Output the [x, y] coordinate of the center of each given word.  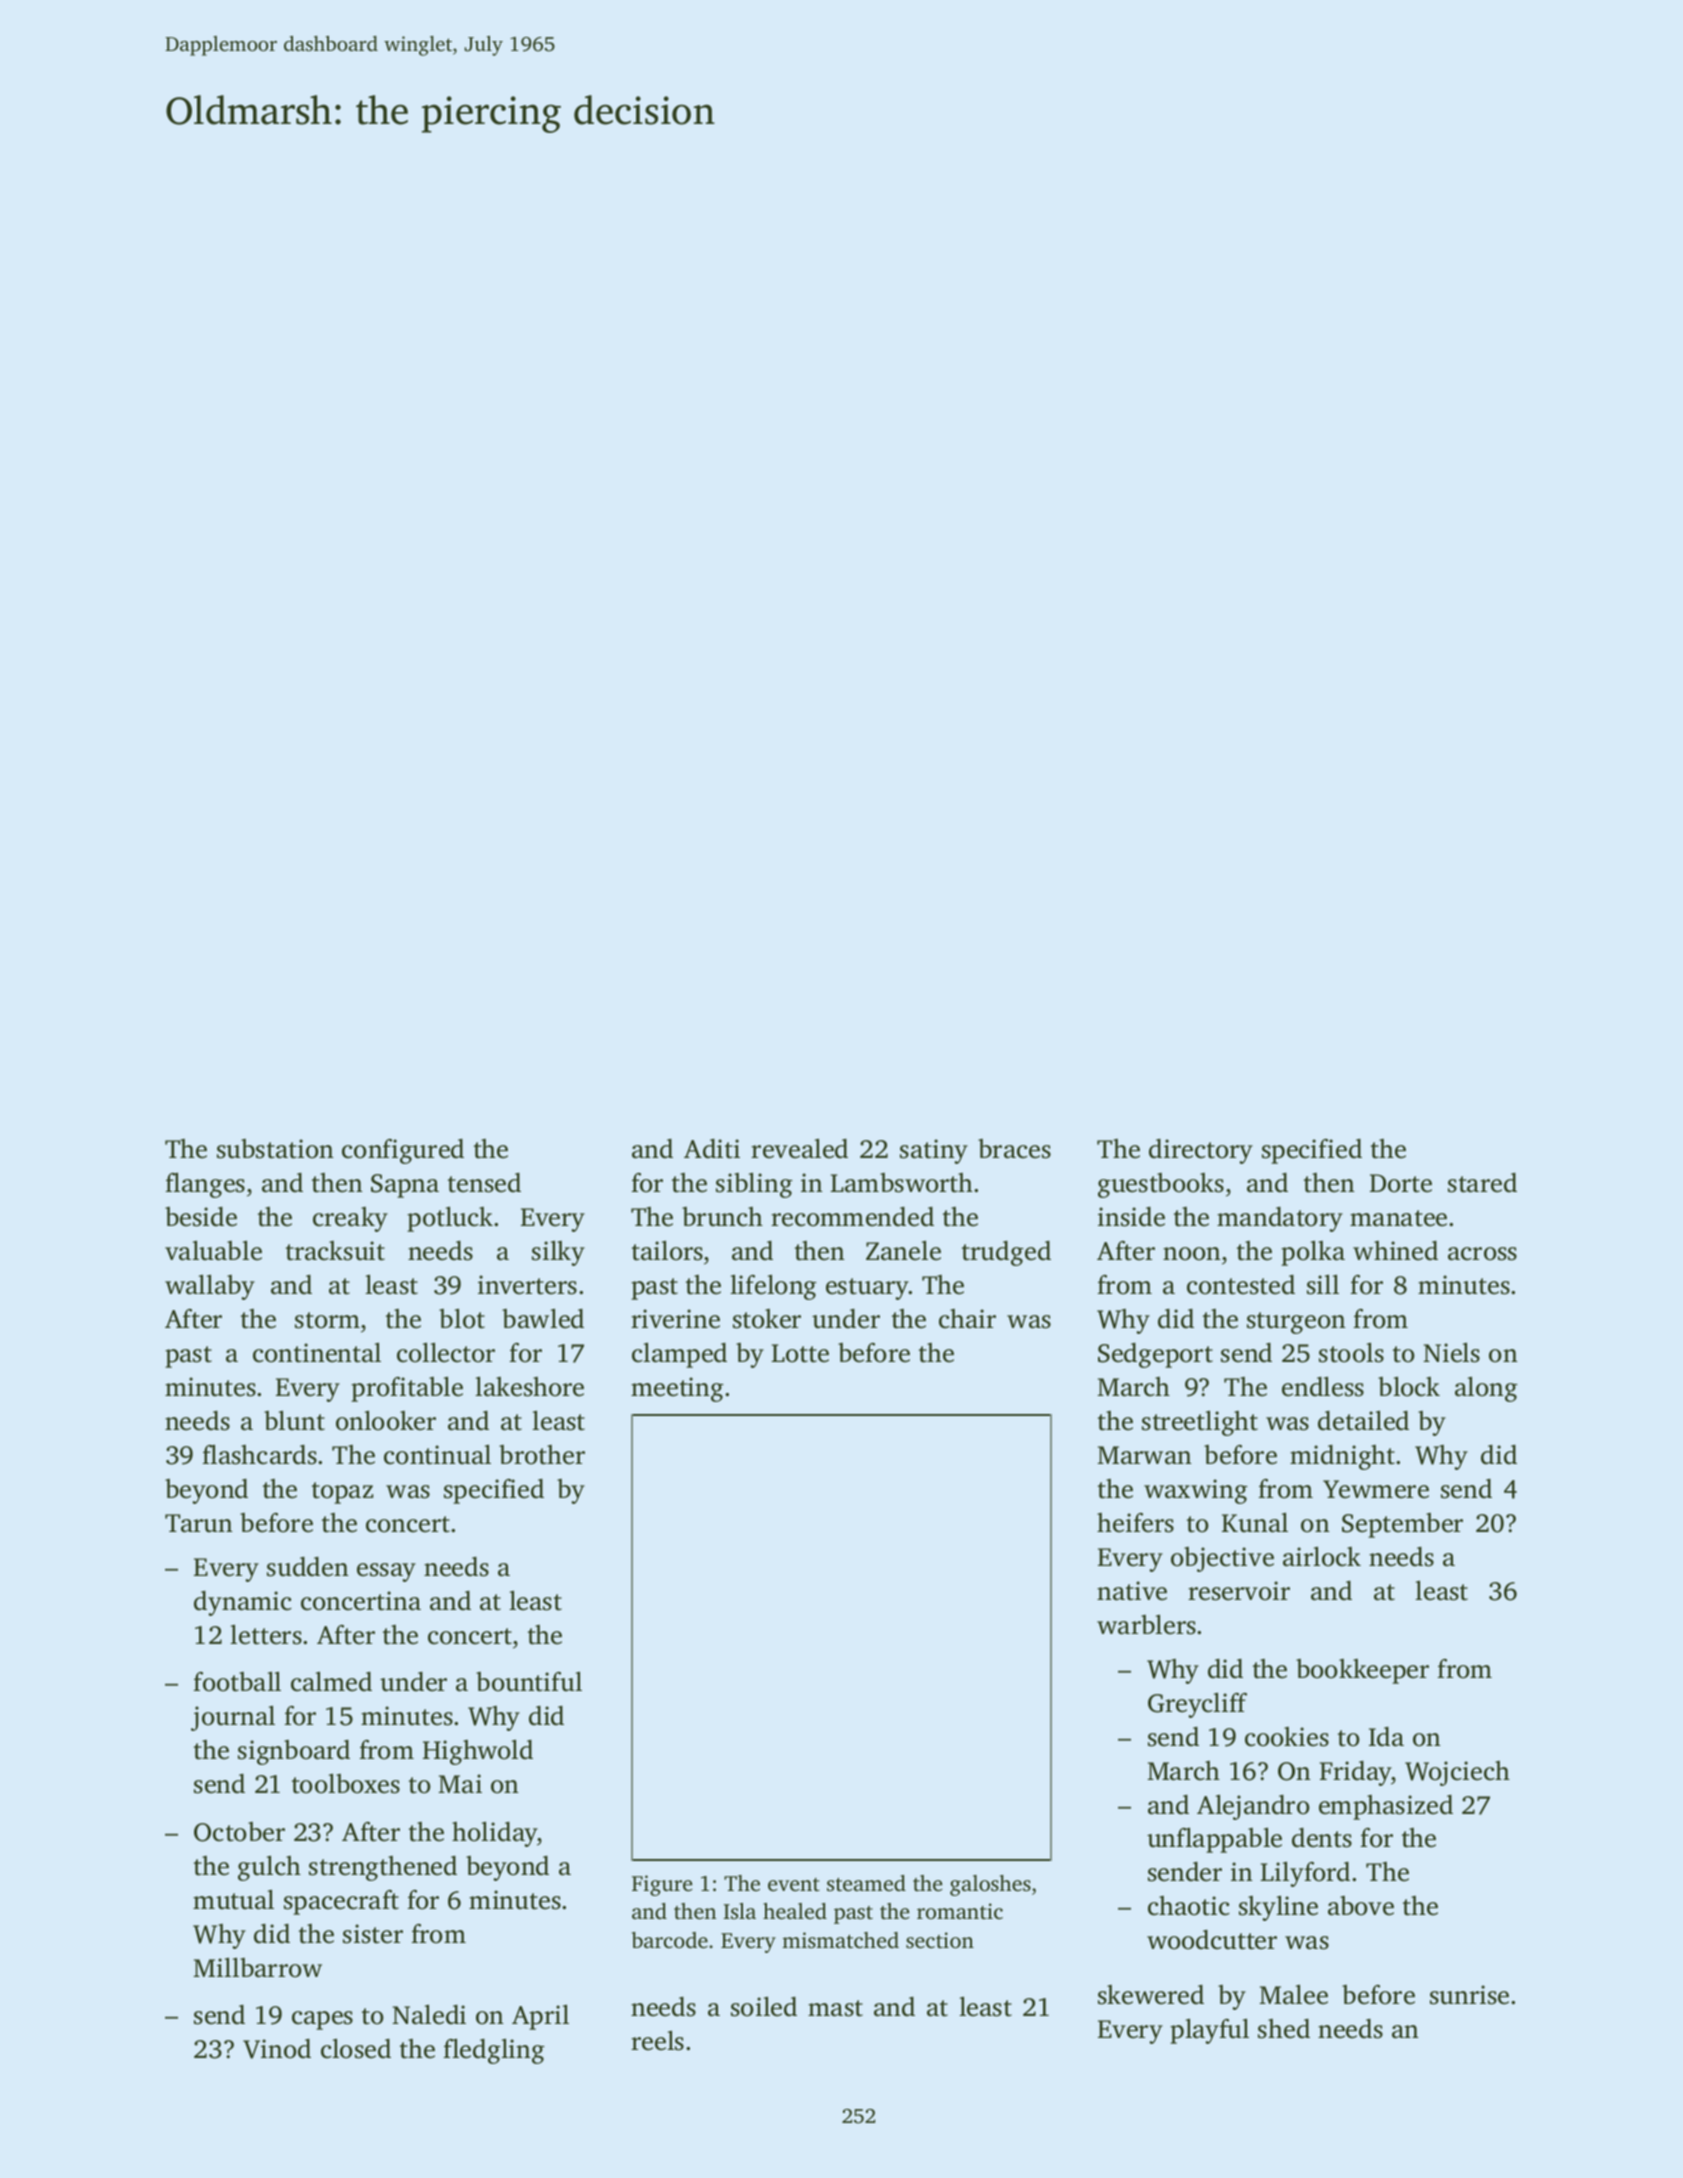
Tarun [199, 1523]
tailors [667, 1251]
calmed [331, 1682]
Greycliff [1197, 1705]
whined [1395, 1251]
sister [373, 1934]
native [1132, 1591]
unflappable [1214, 1840]
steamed [866, 1883]
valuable [213, 1251]
